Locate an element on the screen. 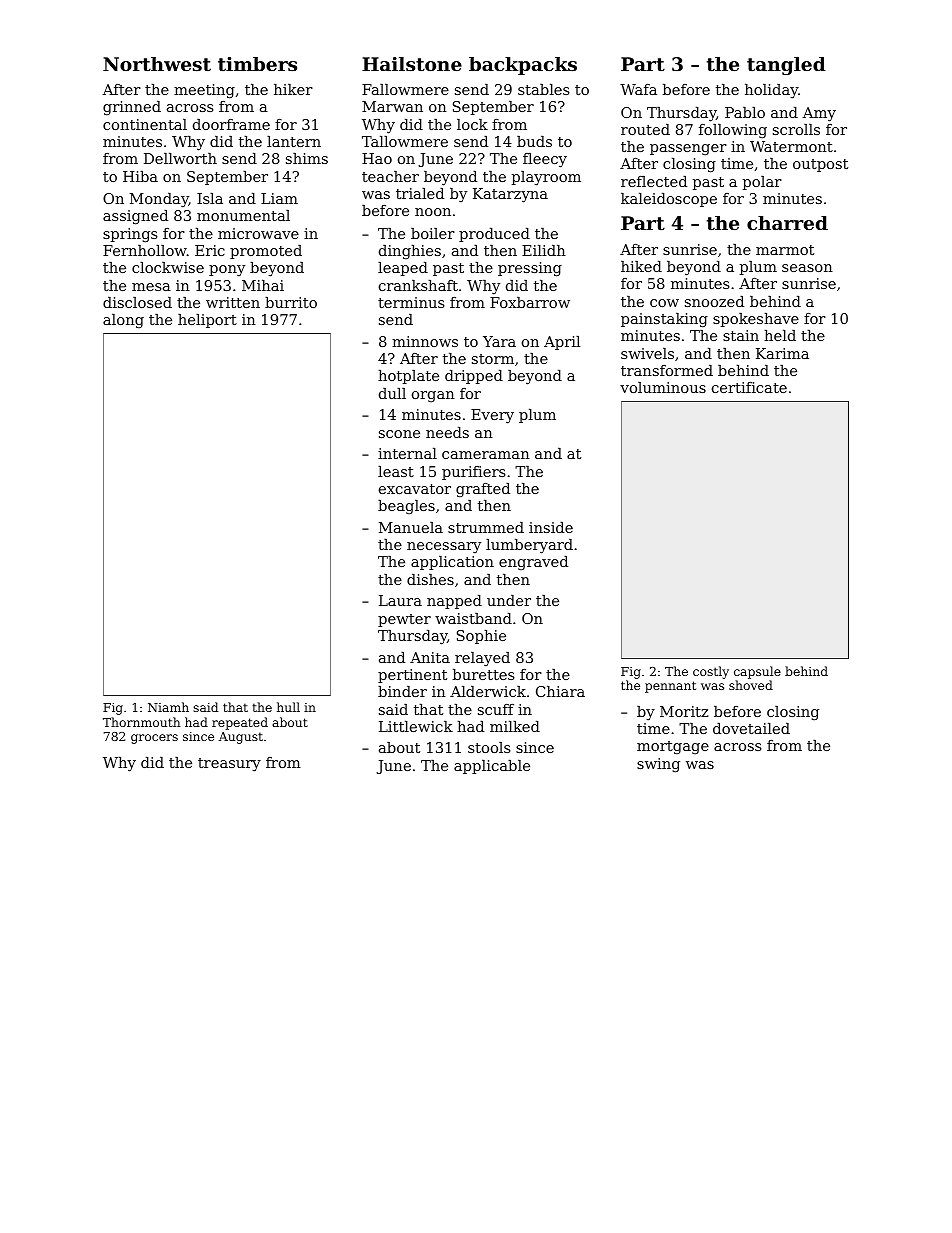  grafted is located at coordinates (483, 490).
